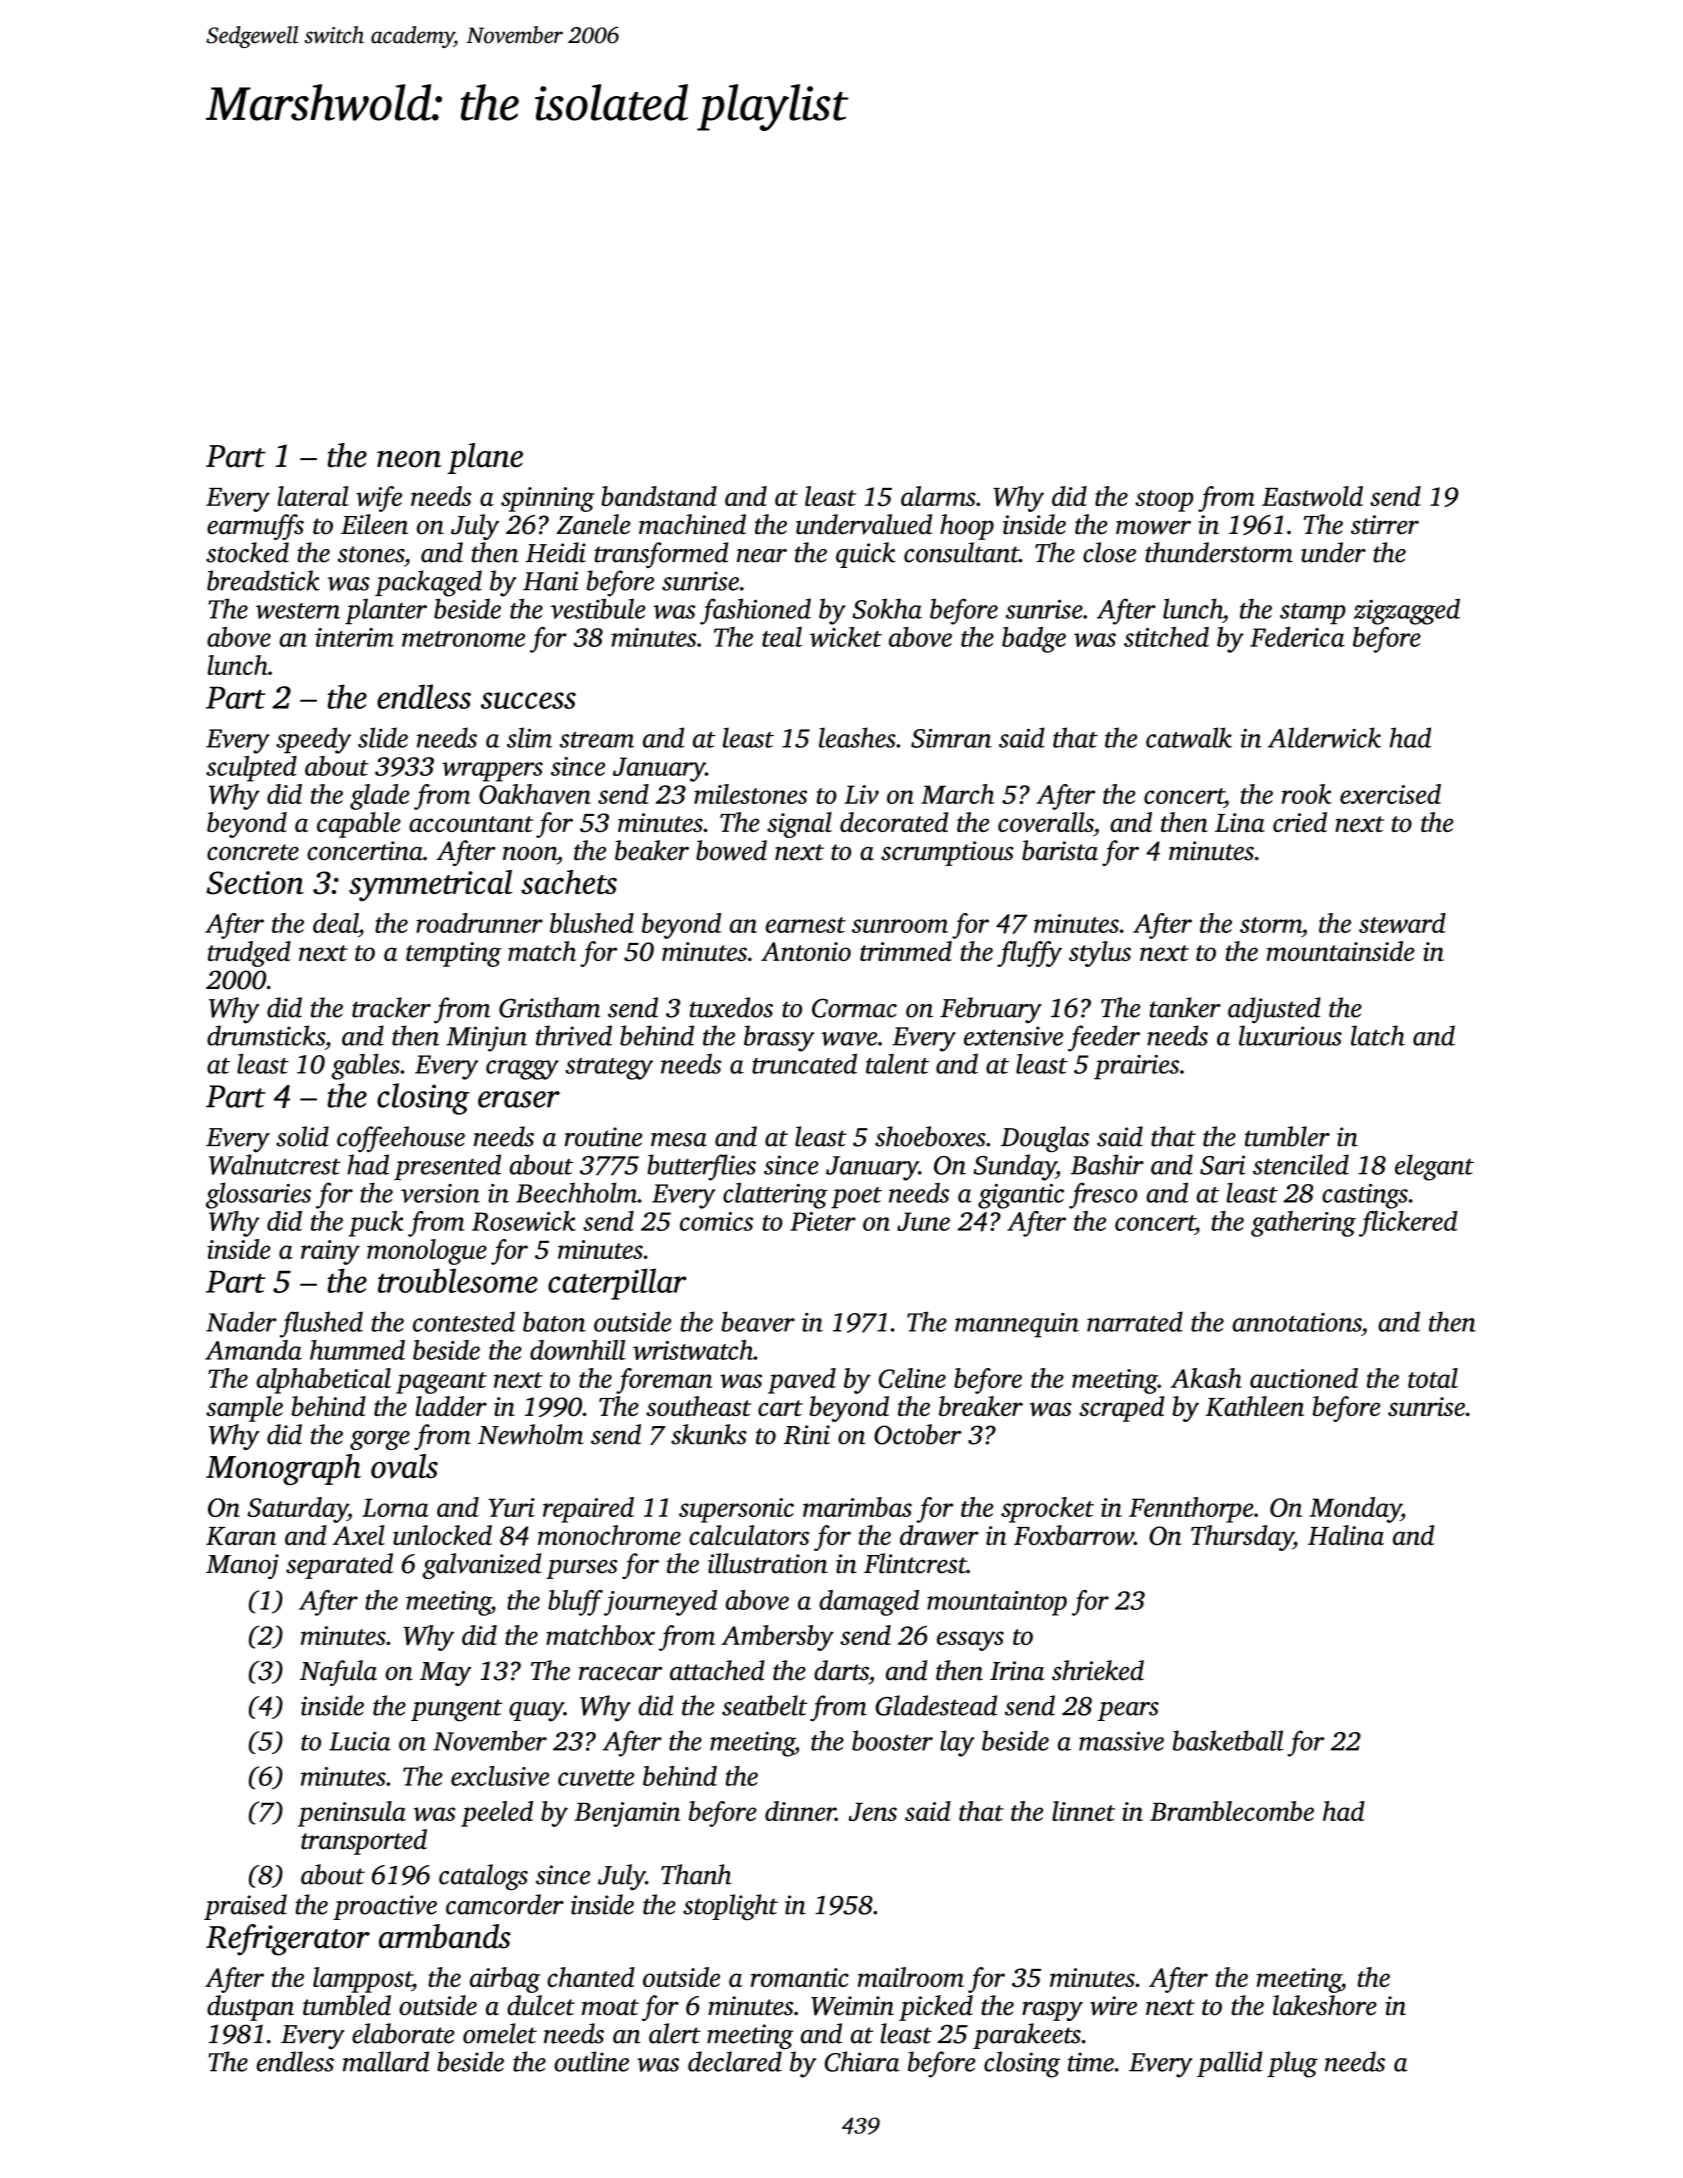 This screenshot has width=1683, height=2178. I want to click on gathering, so click(1303, 1224).
